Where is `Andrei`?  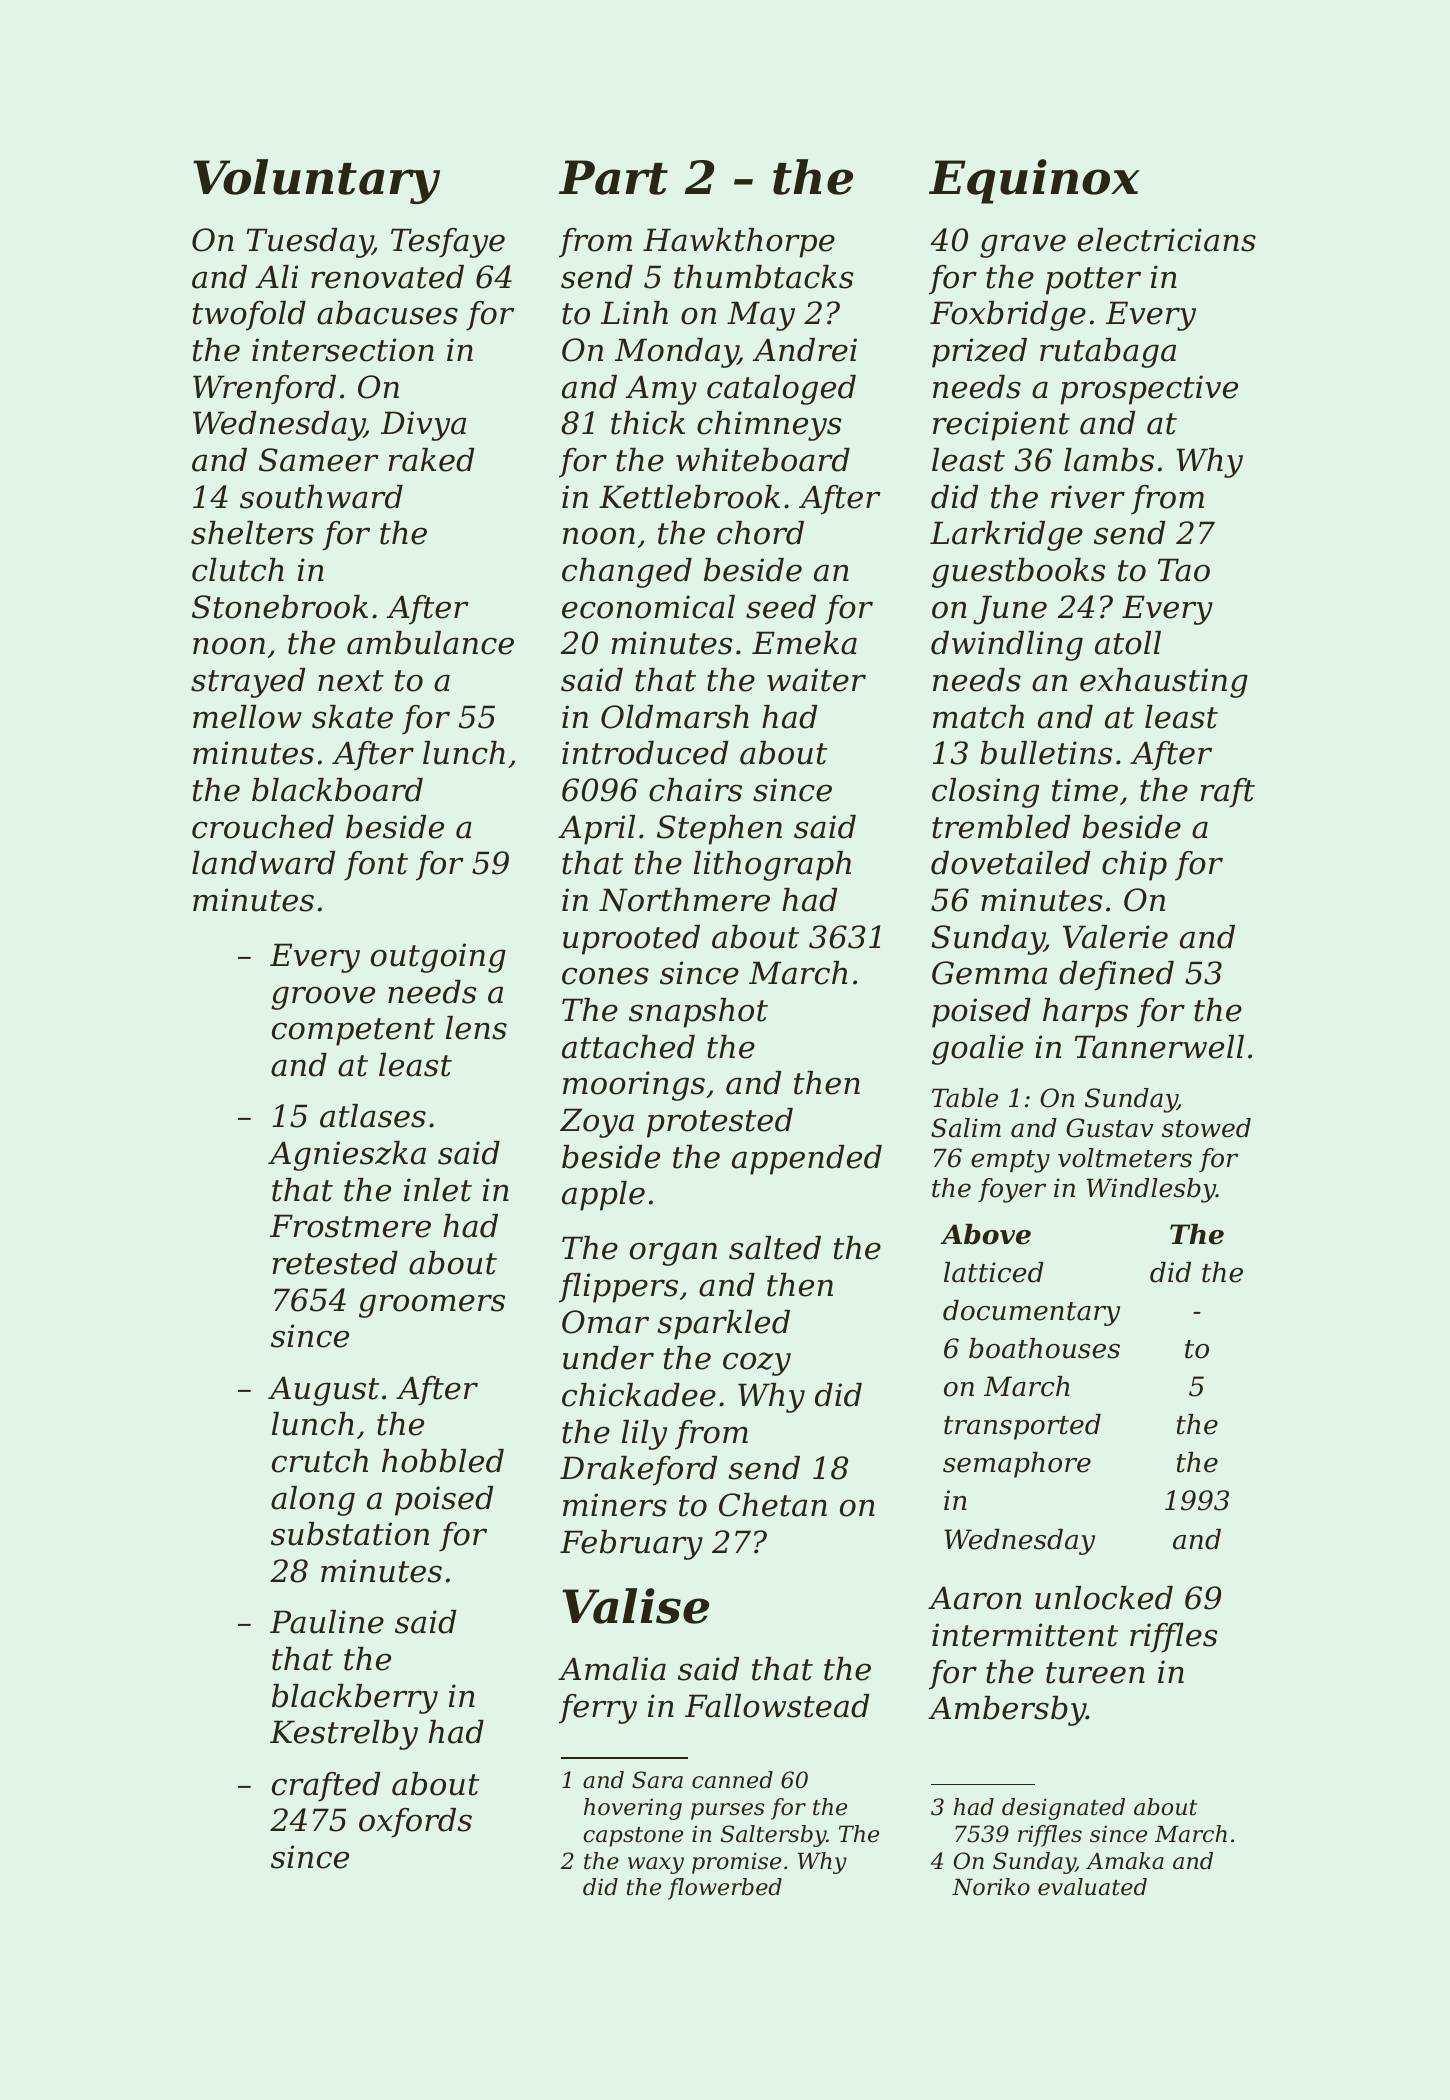
Andrei is located at coordinates (805, 350).
